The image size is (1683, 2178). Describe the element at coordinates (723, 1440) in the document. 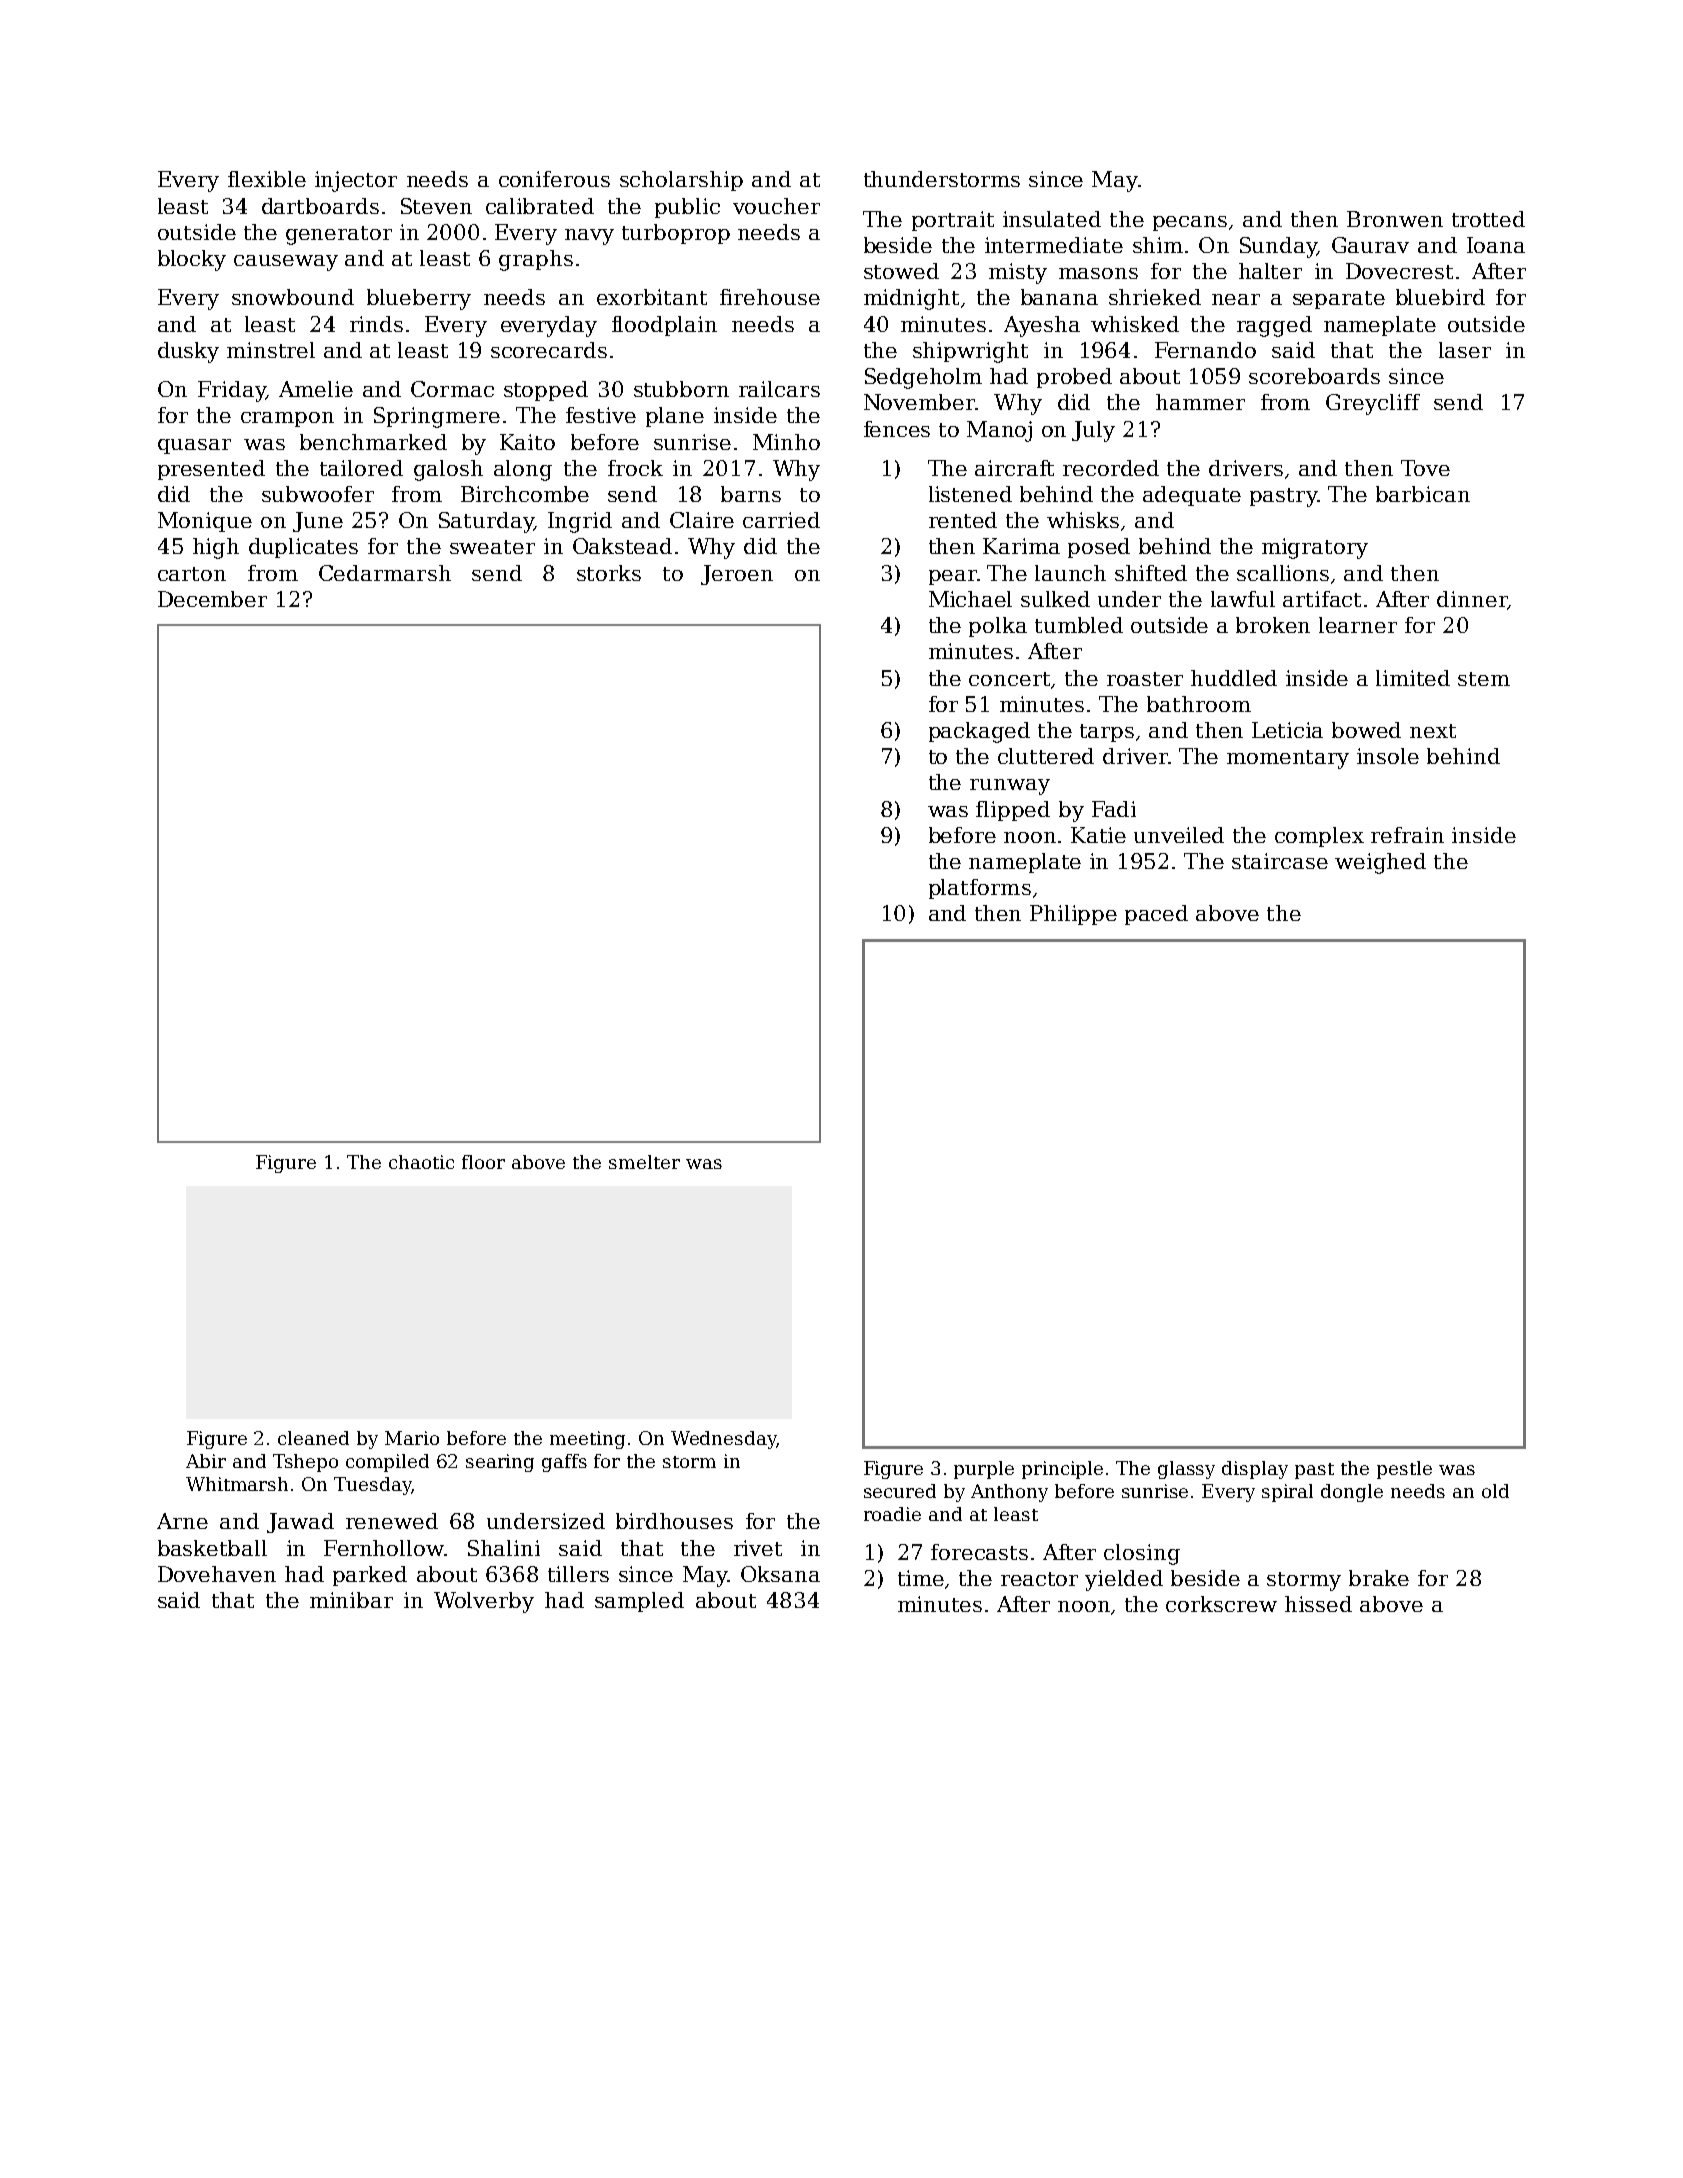

I see `Wednesday` at that location.
